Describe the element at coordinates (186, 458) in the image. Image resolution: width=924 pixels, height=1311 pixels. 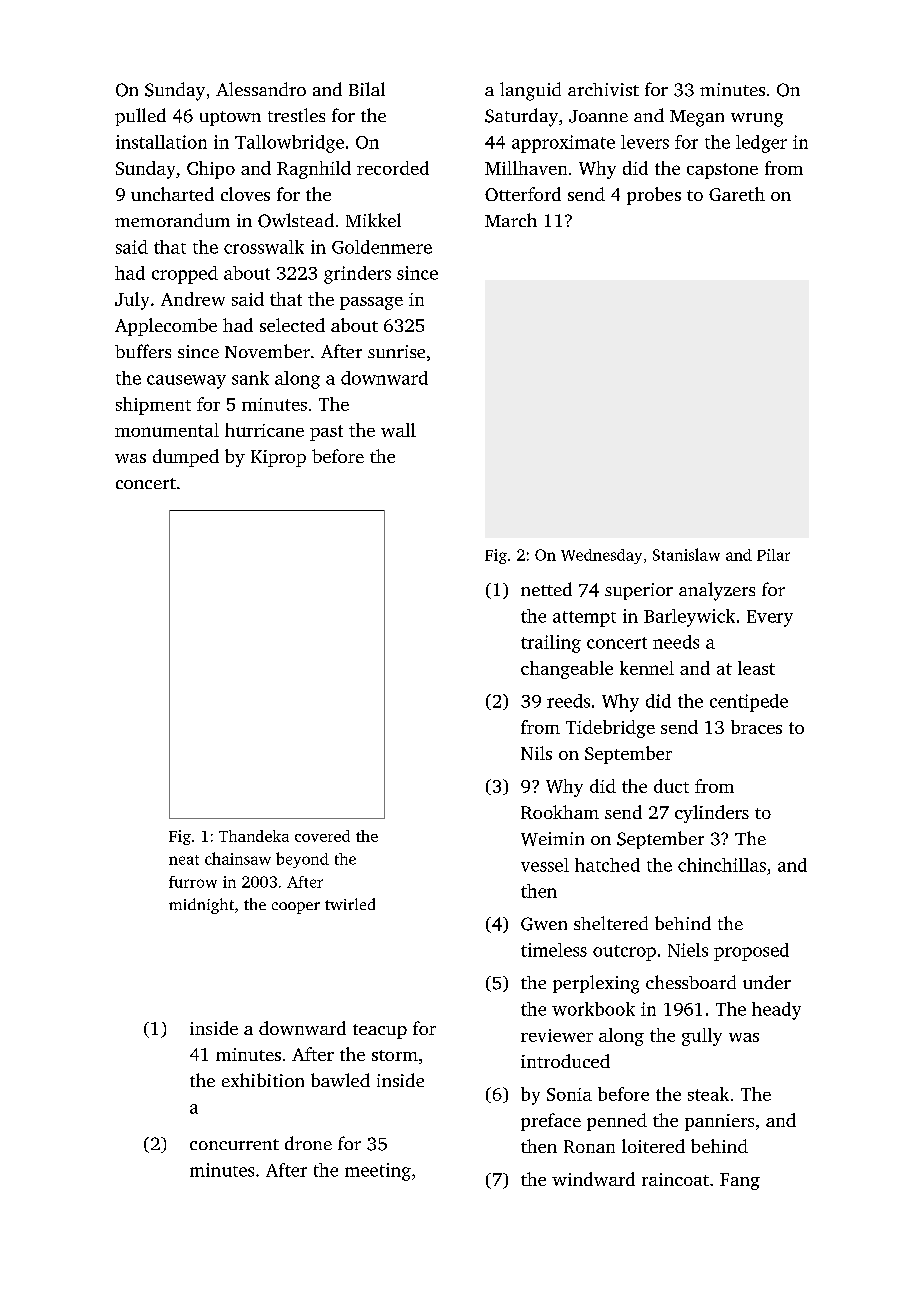
I see `dumped` at that location.
